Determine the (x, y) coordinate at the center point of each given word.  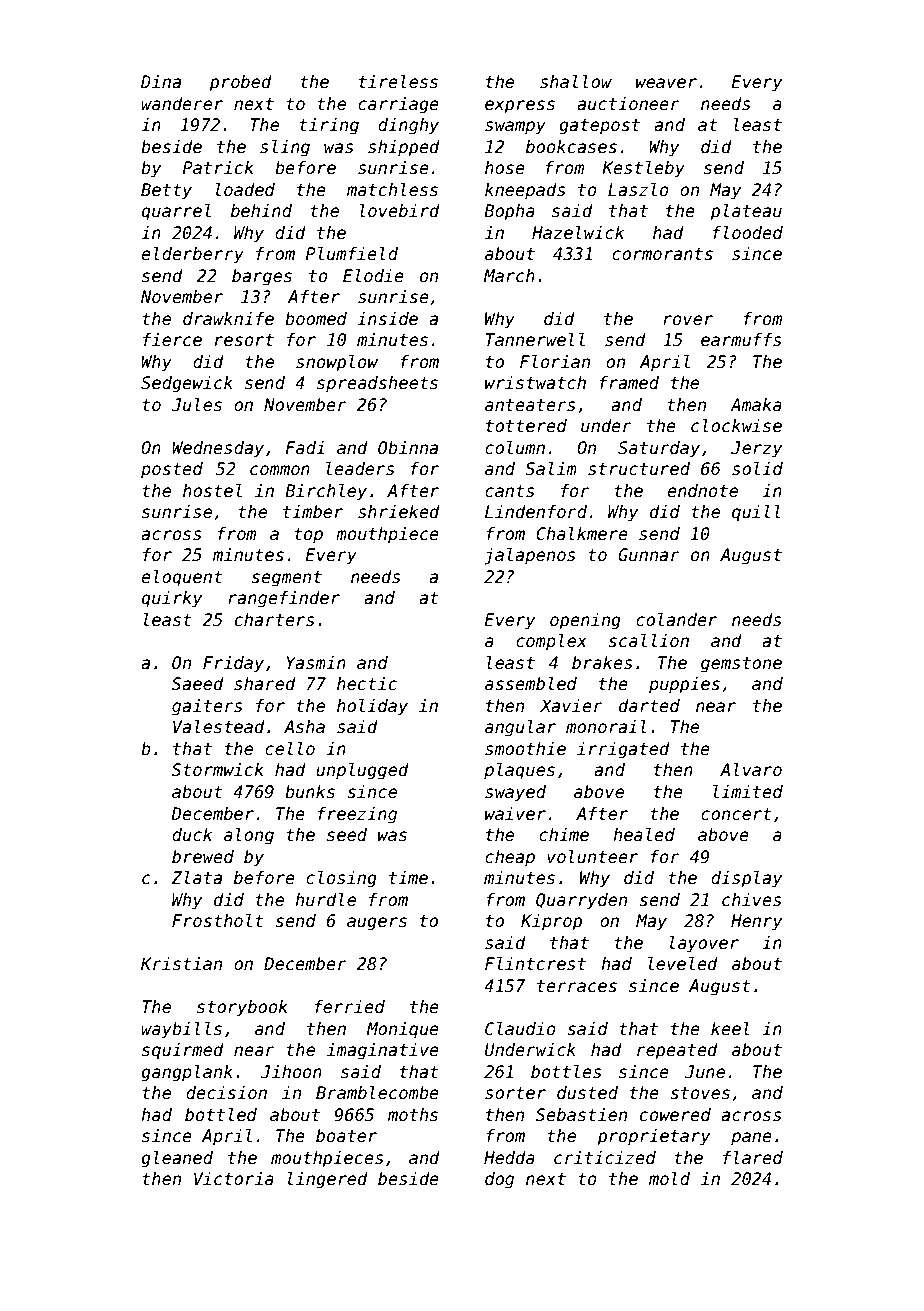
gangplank (187, 1073)
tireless (398, 82)
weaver (666, 83)
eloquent (182, 578)
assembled (531, 684)
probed (240, 83)
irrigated (623, 750)
